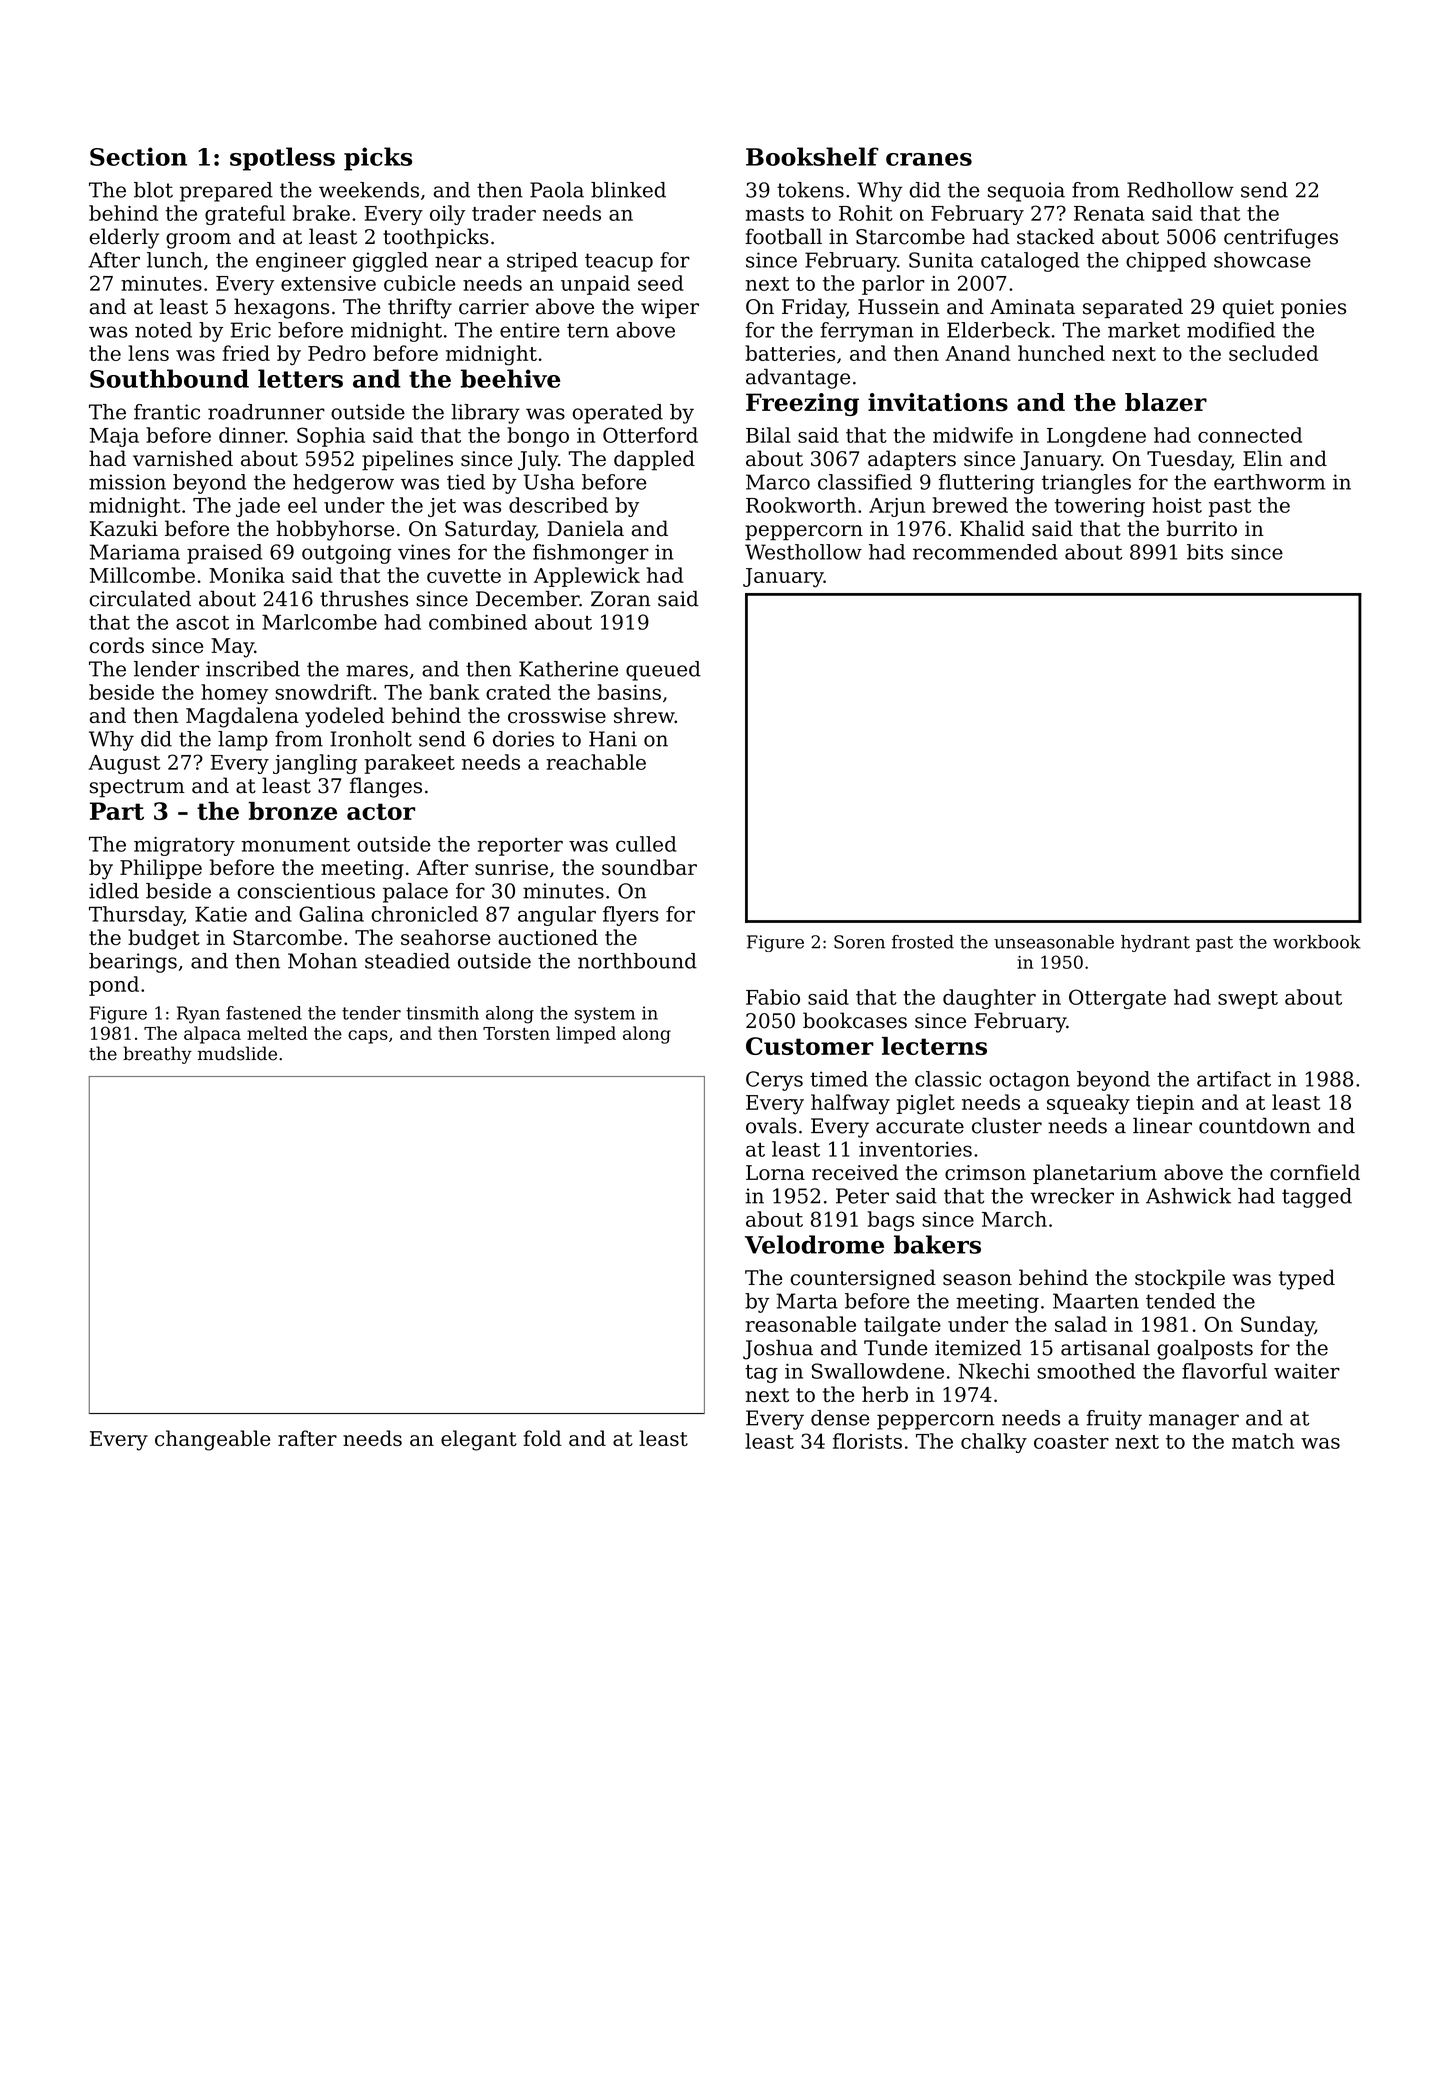 Image resolution: width=1450 pixels, height=2100 pixels. What do you see at coordinates (862, 1196) in the screenshot?
I see `Peter` at bounding box center [862, 1196].
